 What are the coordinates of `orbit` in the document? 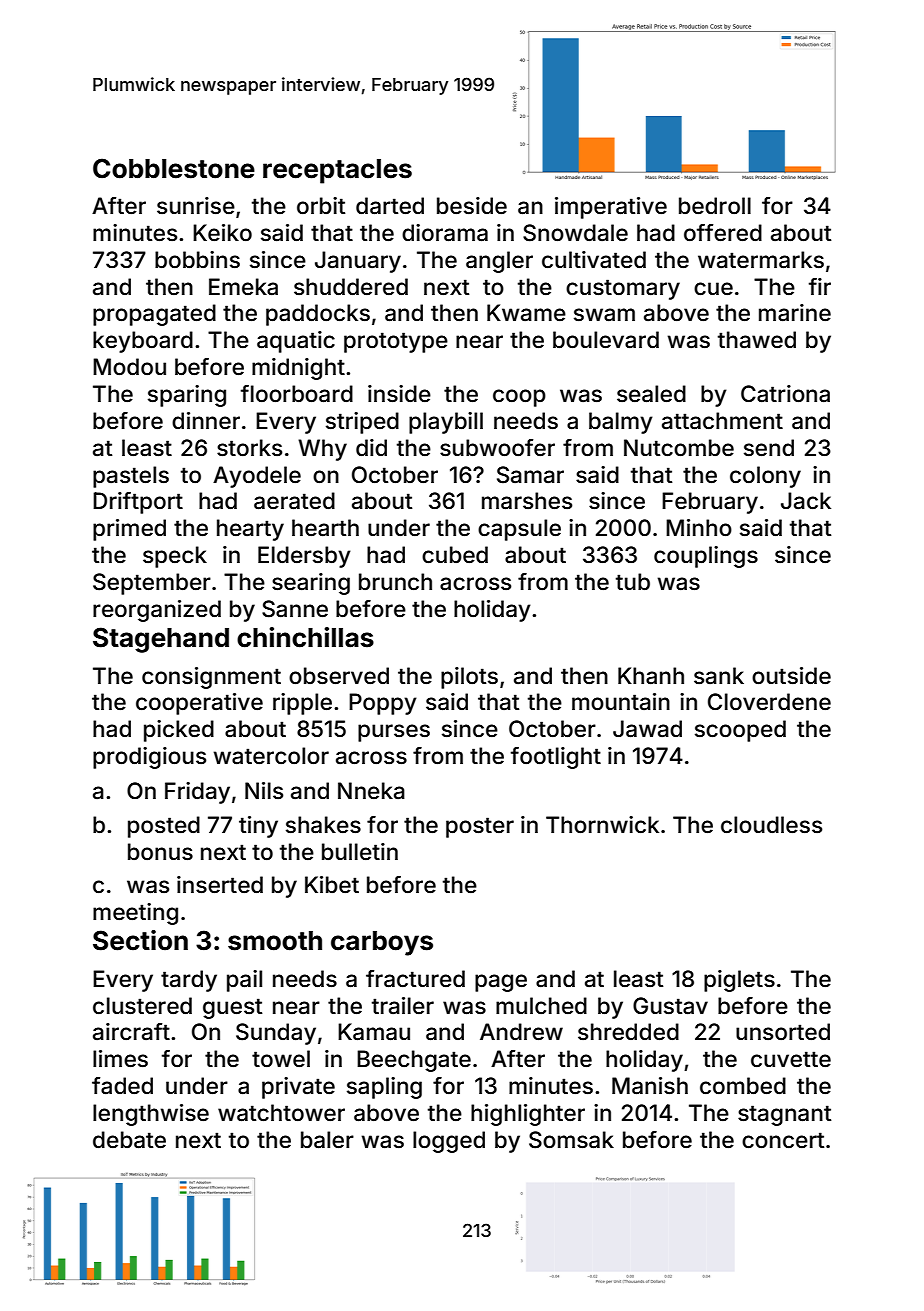 It's located at (321, 206).
